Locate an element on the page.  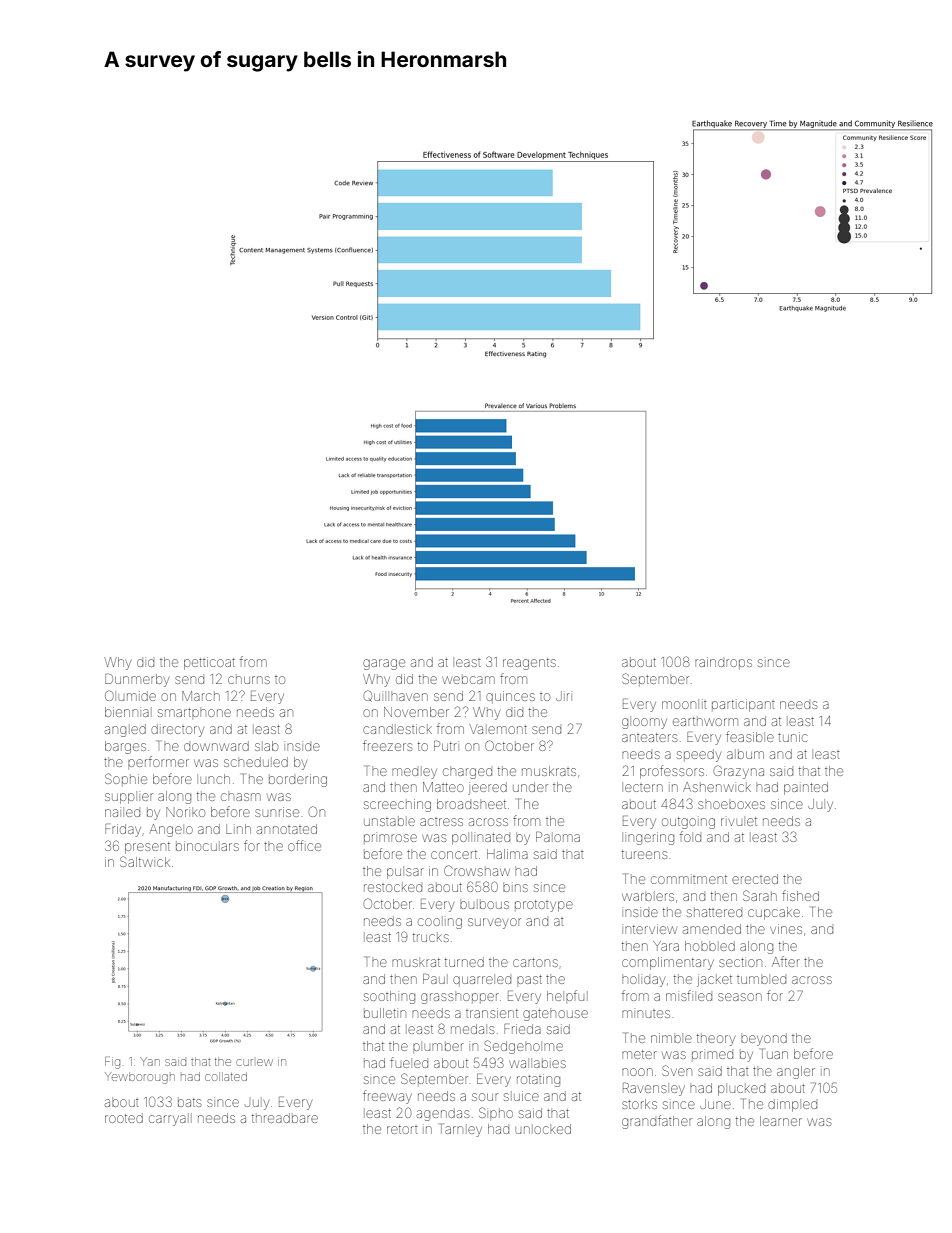
sunrise is located at coordinates (277, 812).
